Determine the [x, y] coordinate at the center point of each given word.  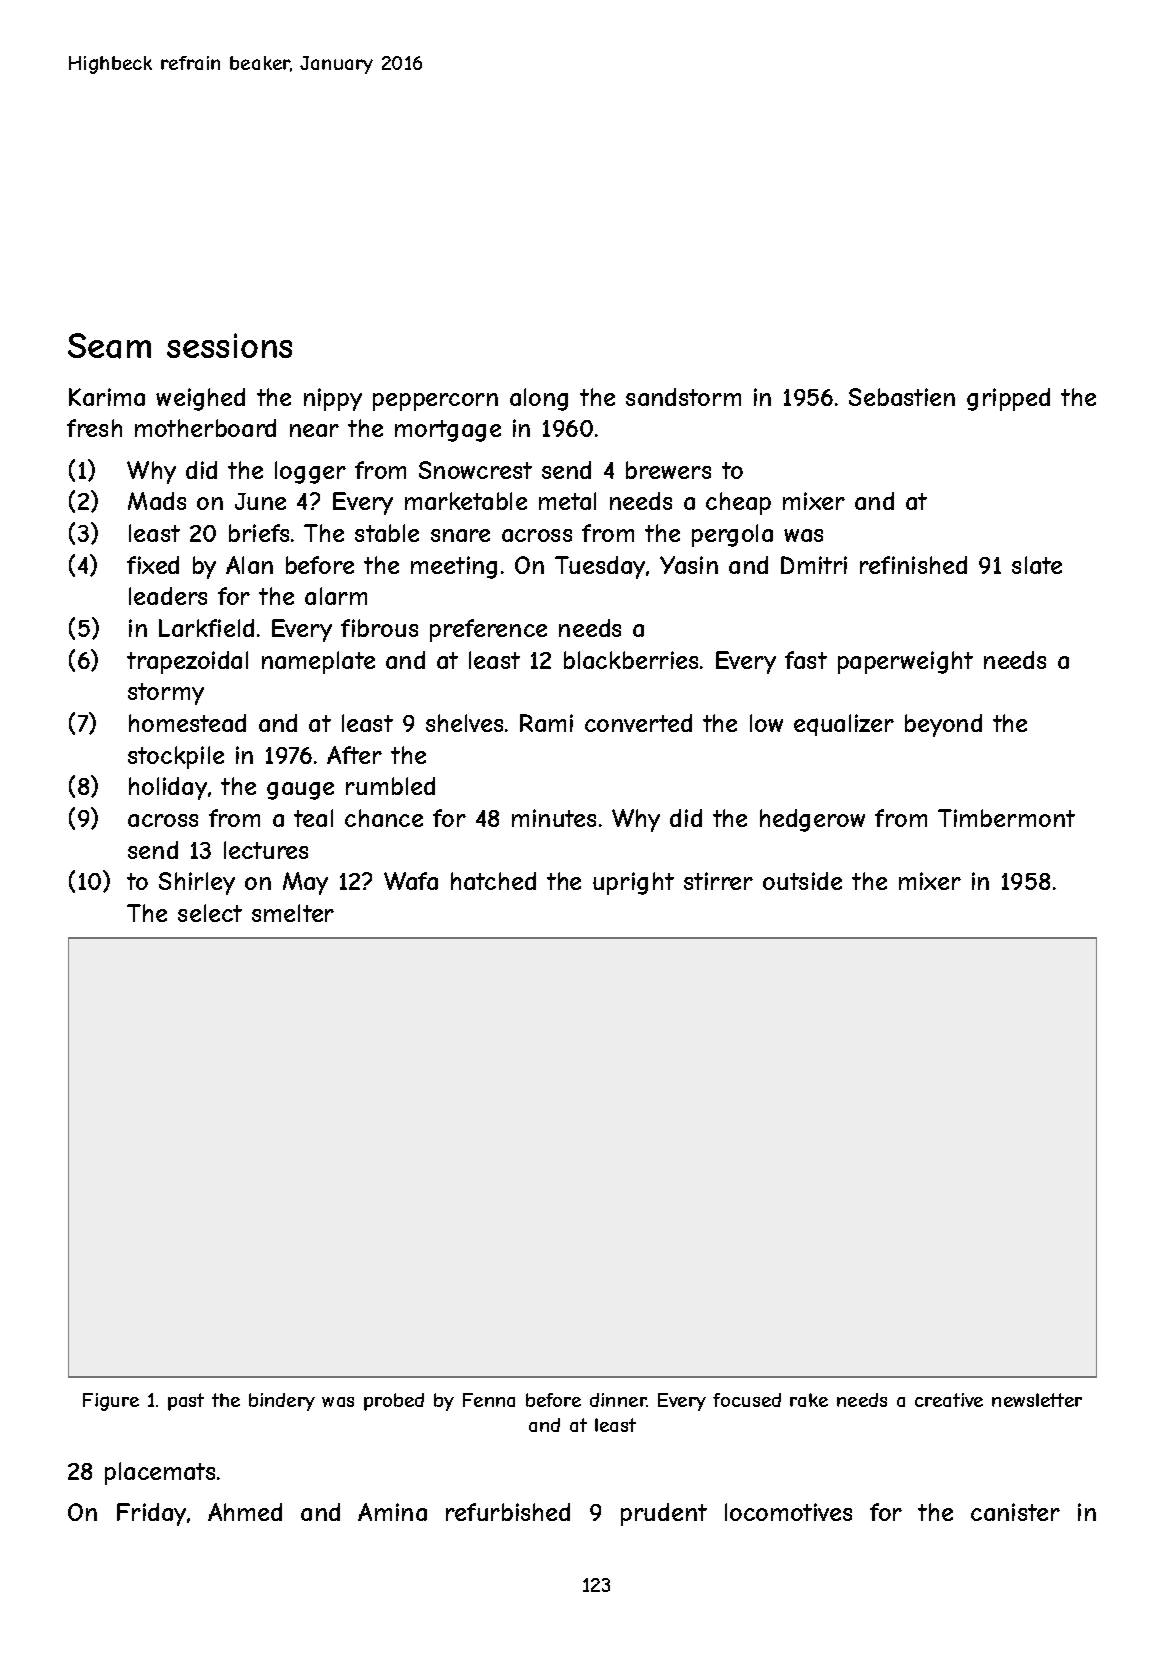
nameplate [318, 662]
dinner [618, 1400]
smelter [293, 913]
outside [802, 881]
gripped [1008, 399]
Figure [111, 1402]
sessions [229, 345]
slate [1037, 565]
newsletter [1037, 1400]
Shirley [197, 883]
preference [488, 630]
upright [633, 883]
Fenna [489, 1400]
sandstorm [683, 397]
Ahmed [245, 1512]
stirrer [718, 881]
